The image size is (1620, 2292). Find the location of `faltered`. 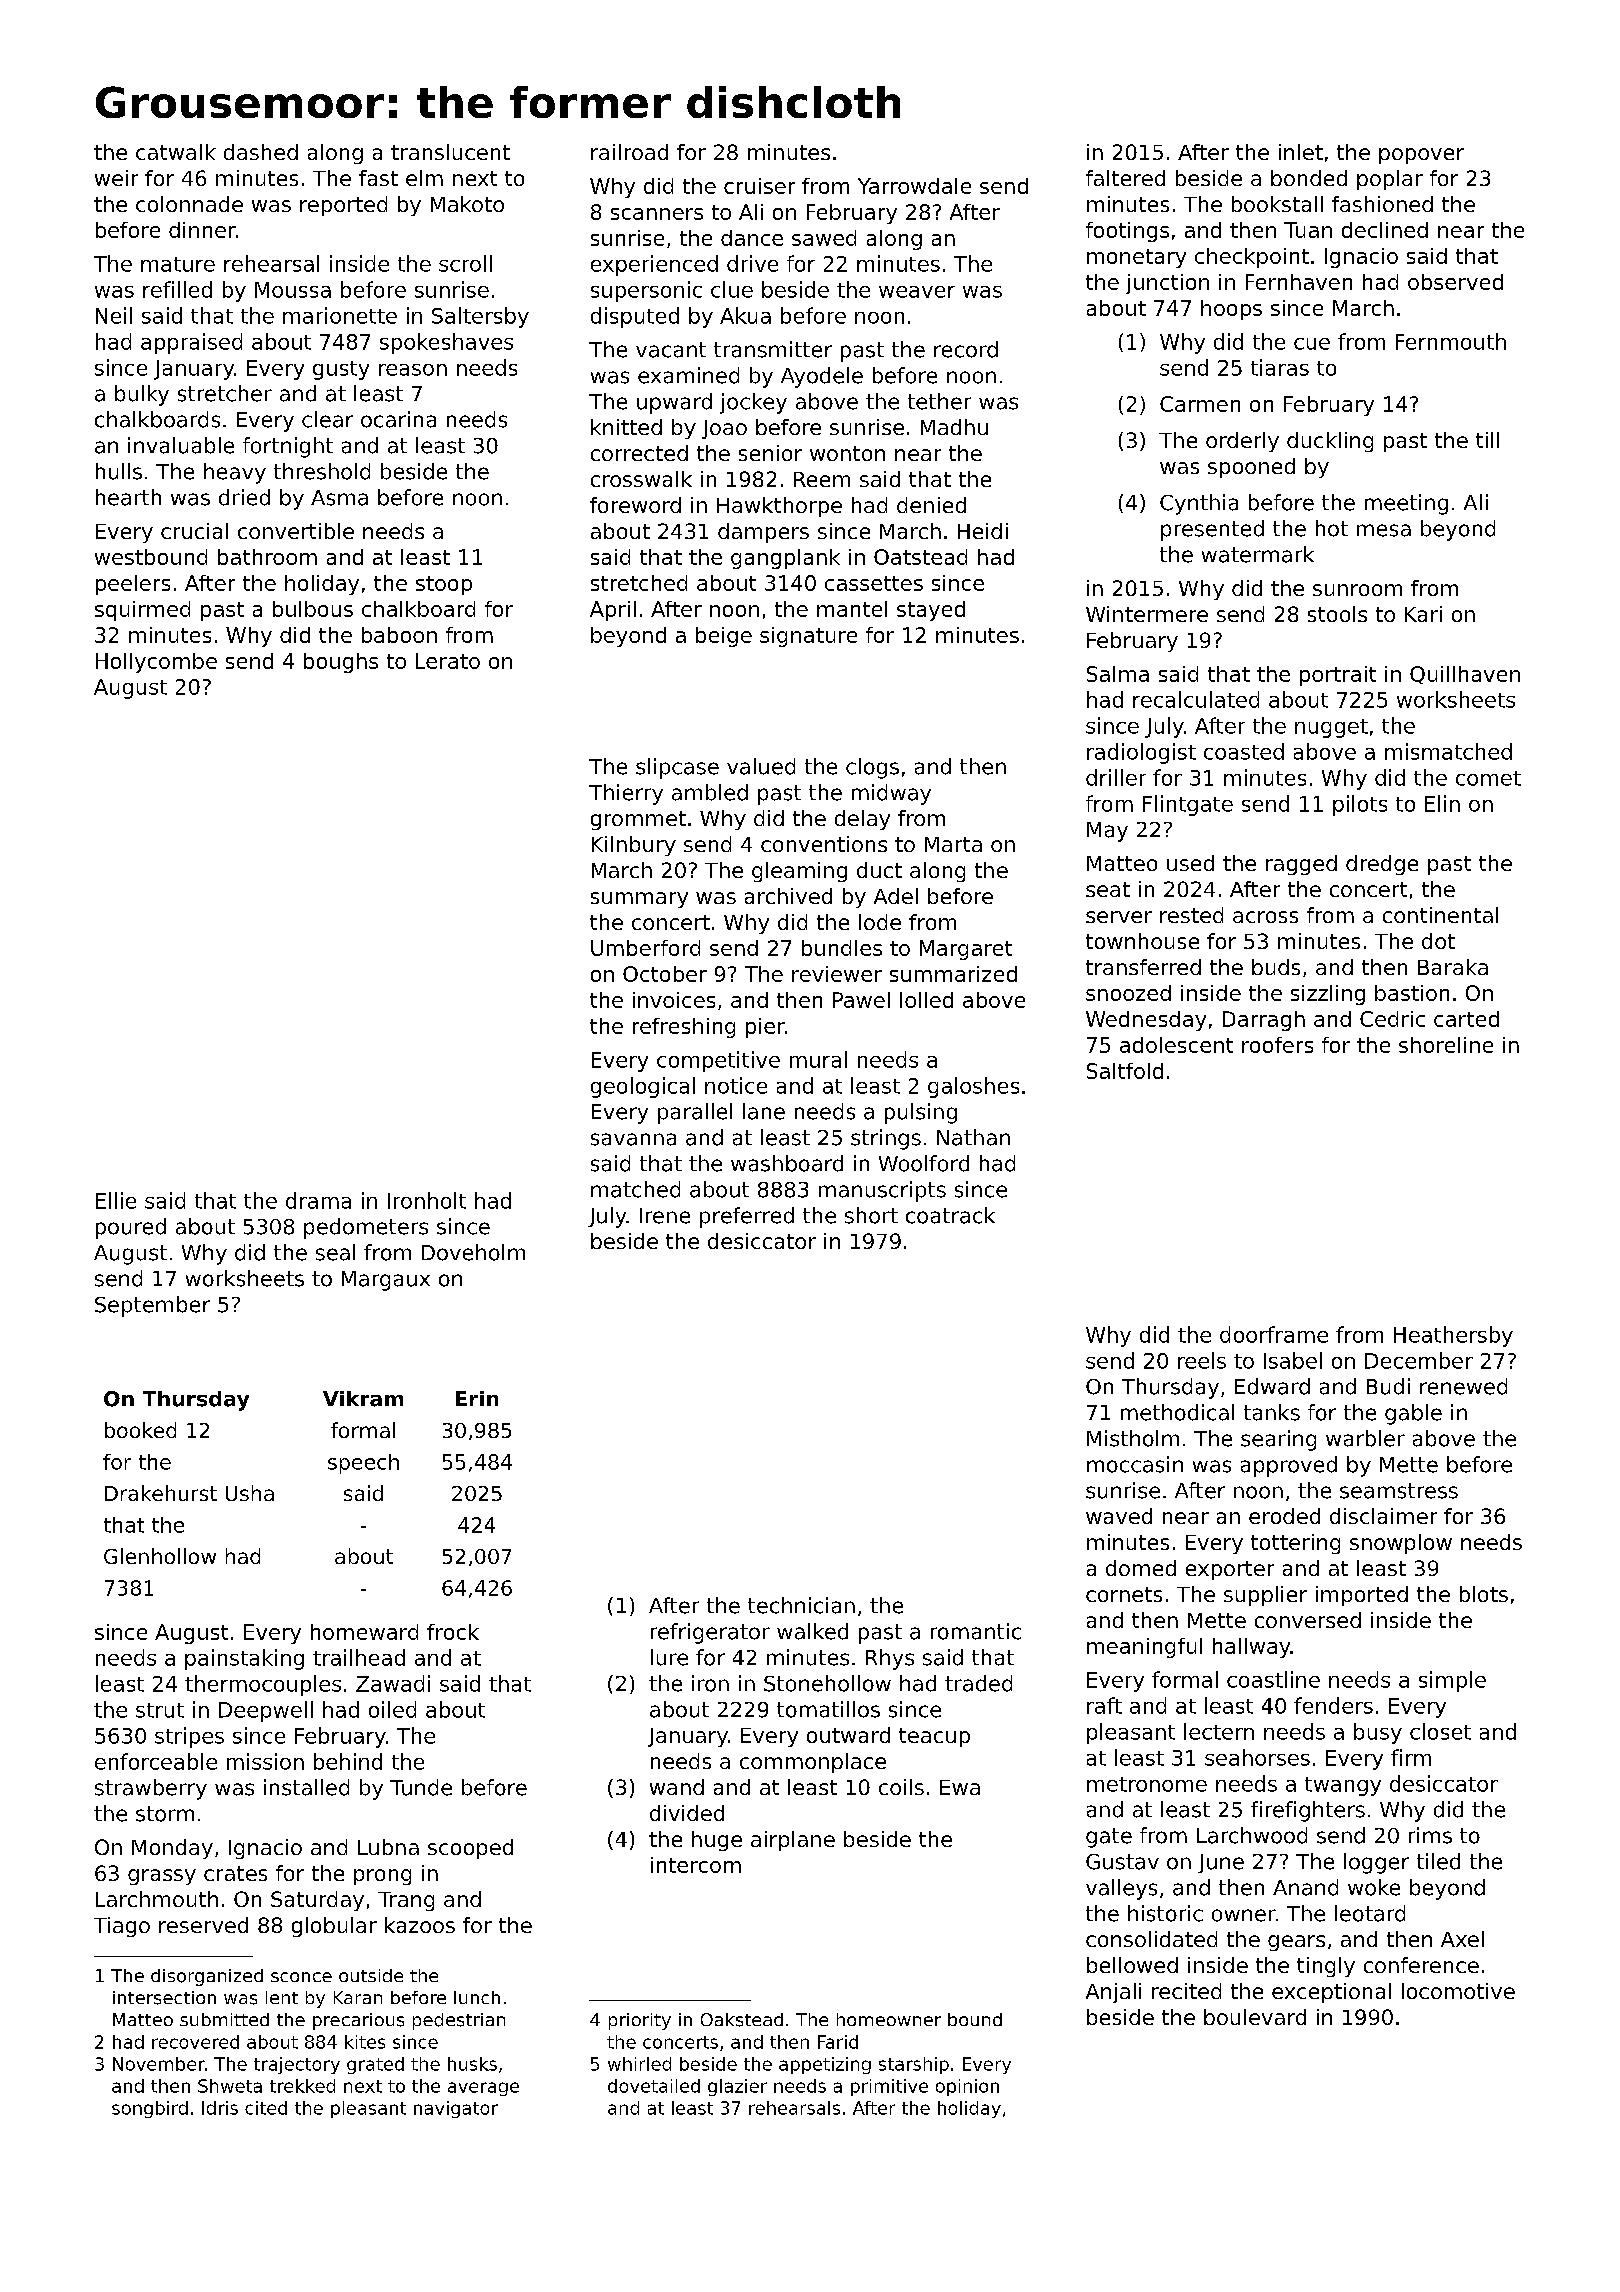

faltered is located at coordinates (1125, 178).
